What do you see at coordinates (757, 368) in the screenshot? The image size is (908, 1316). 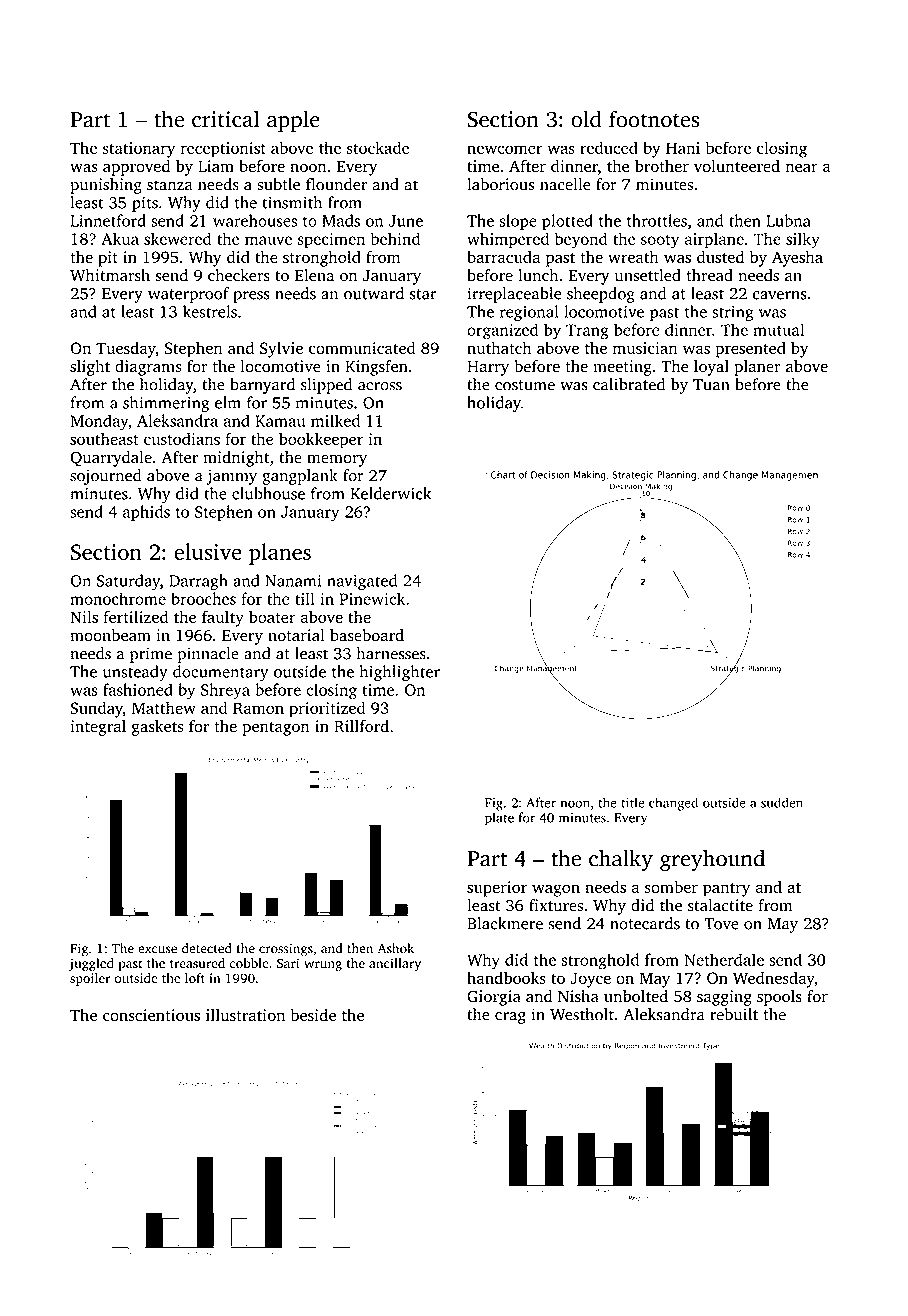 I see `planer` at bounding box center [757, 368].
